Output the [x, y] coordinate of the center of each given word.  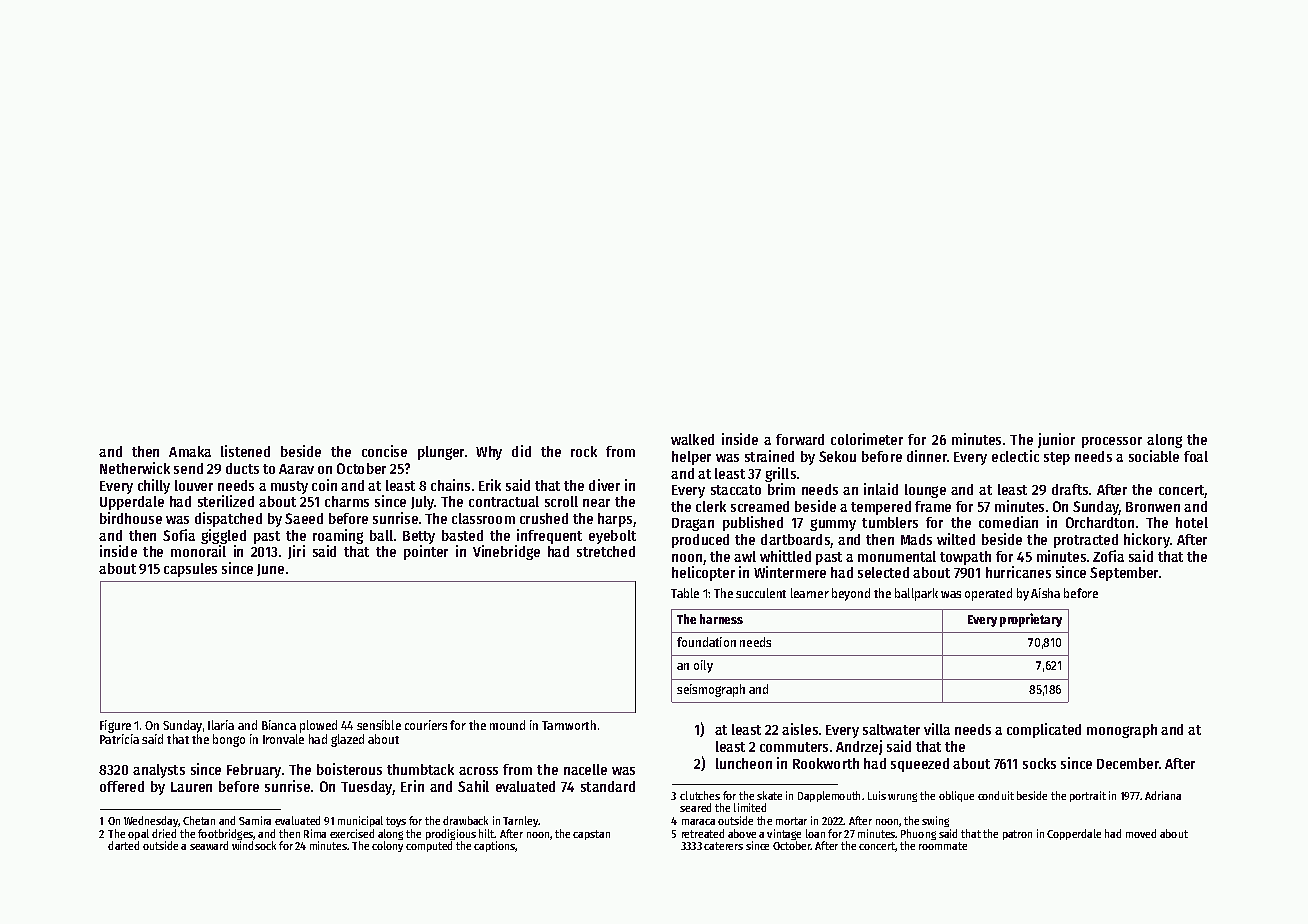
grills [780, 474]
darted [123, 846]
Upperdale [132, 503]
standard [608, 786]
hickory [1147, 540]
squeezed [920, 765]
